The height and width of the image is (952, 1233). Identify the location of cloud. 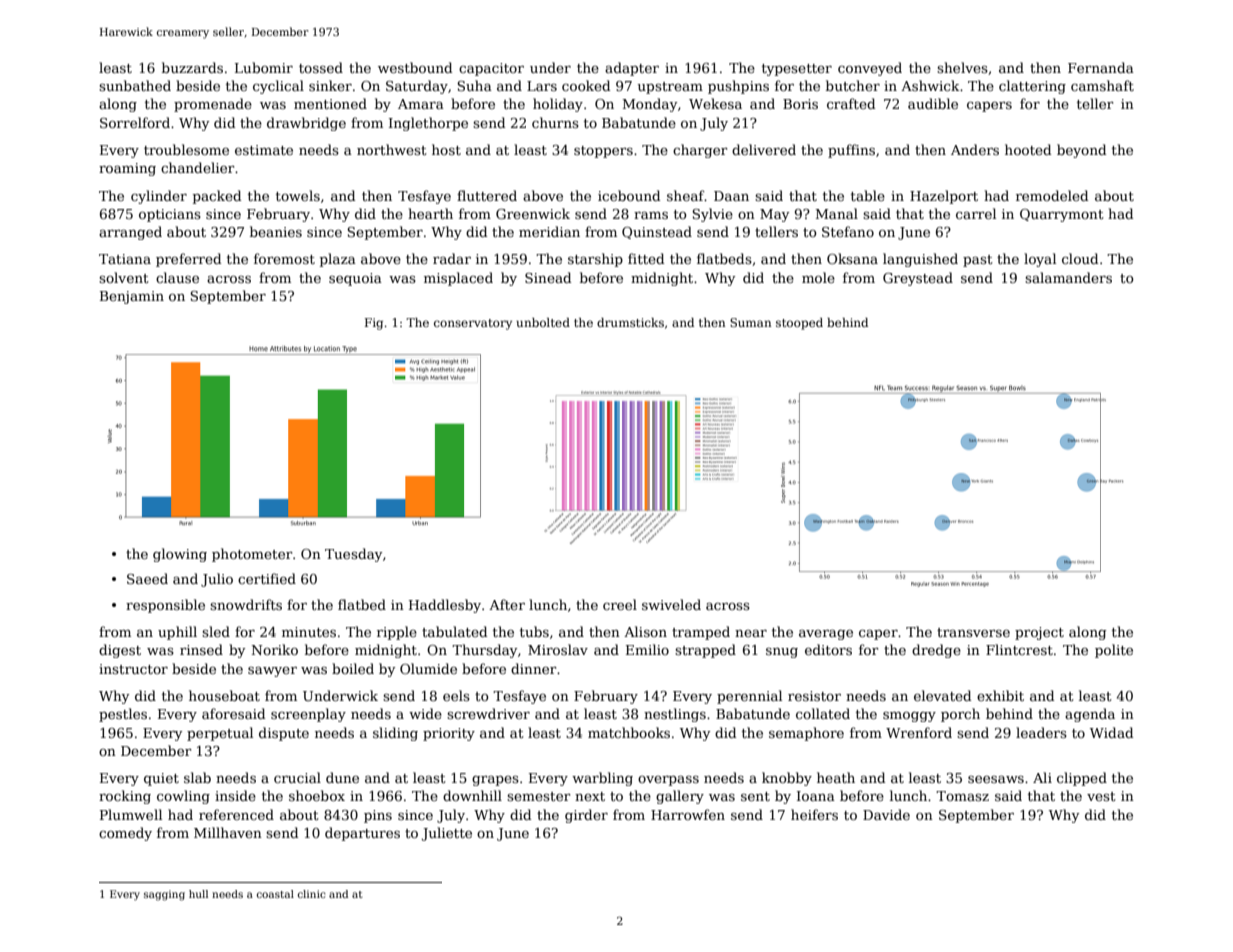
(1080, 258).
